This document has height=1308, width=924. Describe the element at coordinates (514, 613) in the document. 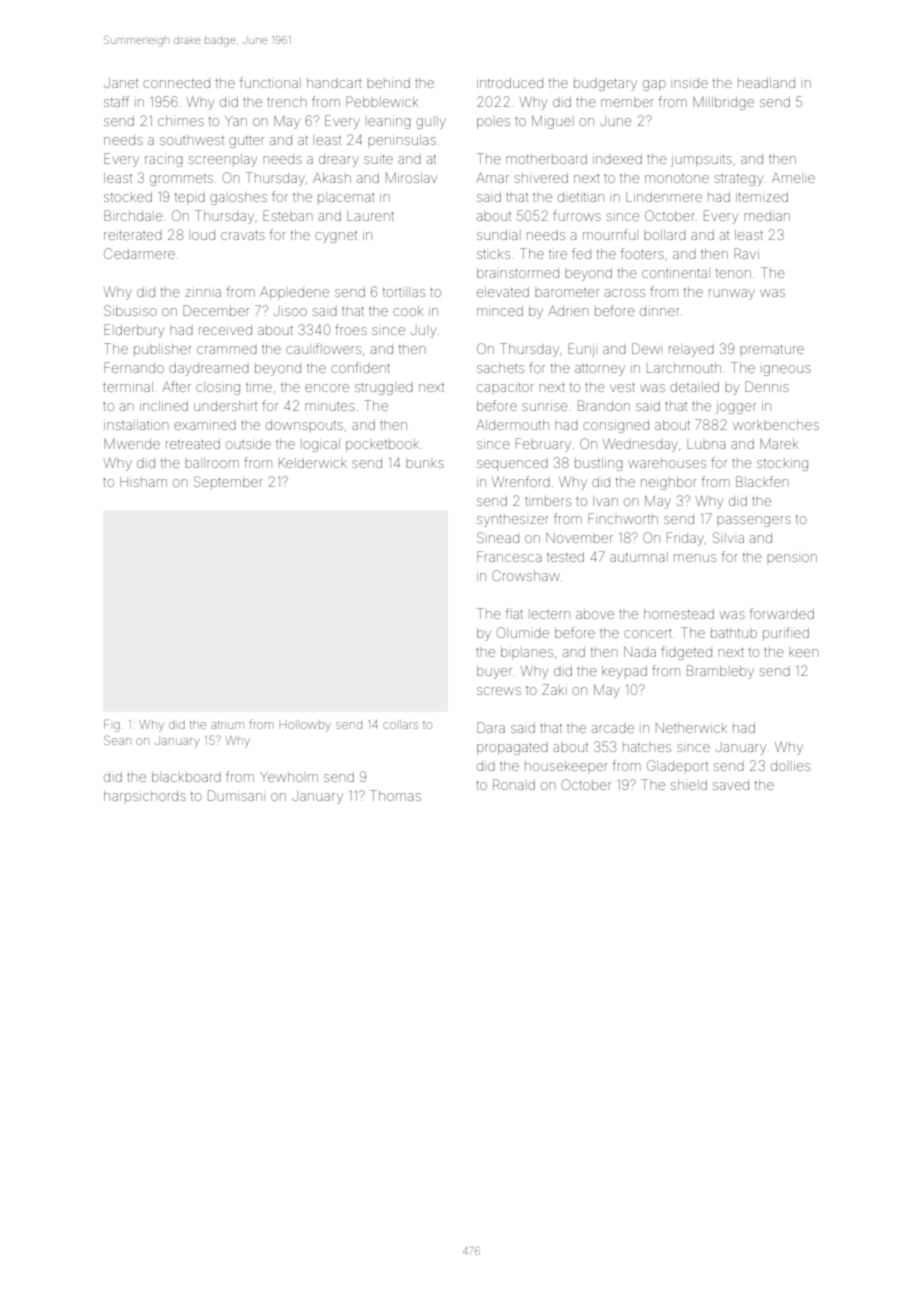

I see `flat` at that location.
